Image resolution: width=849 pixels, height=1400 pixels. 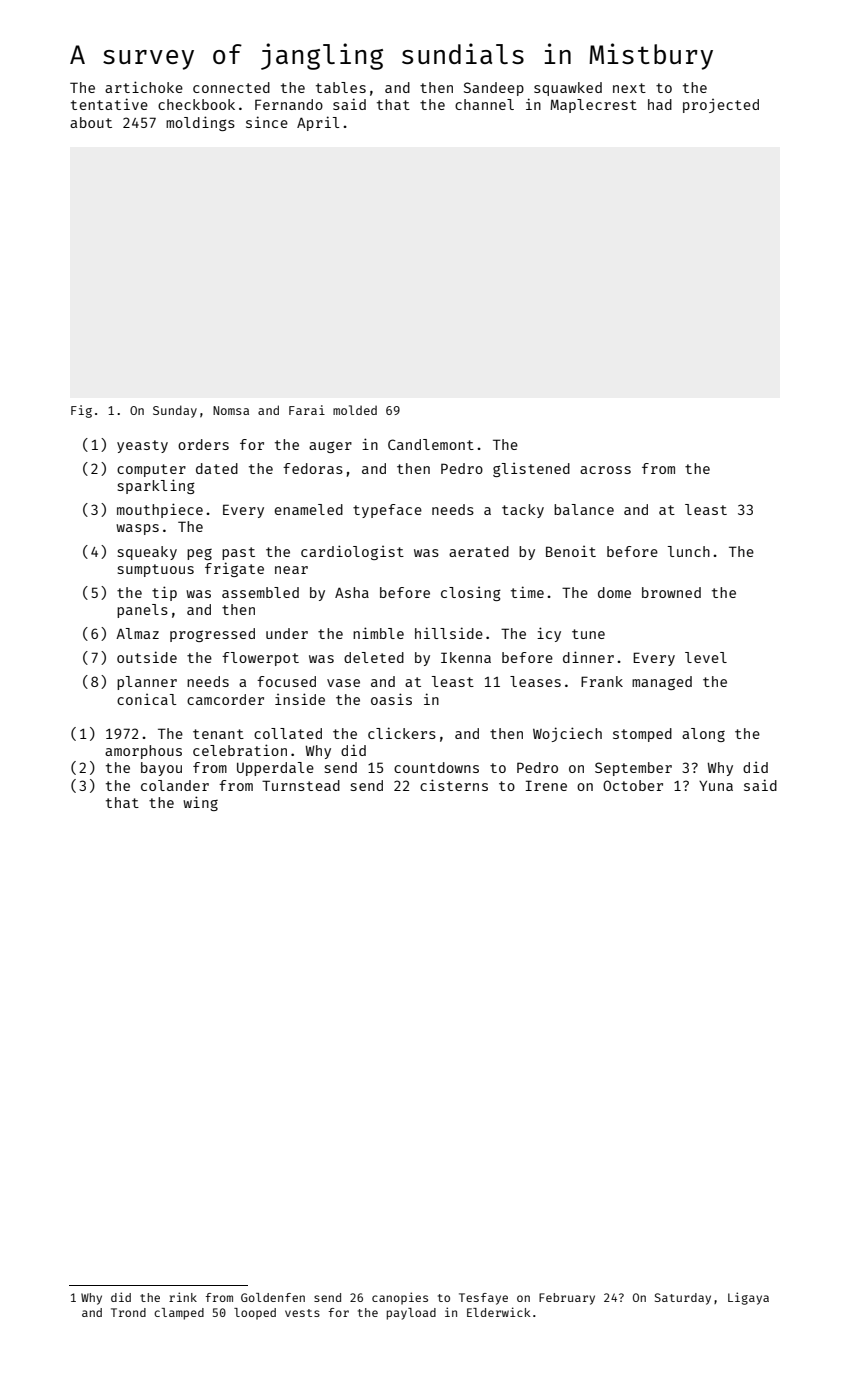 What do you see at coordinates (721, 106) in the image?
I see `projected` at bounding box center [721, 106].
